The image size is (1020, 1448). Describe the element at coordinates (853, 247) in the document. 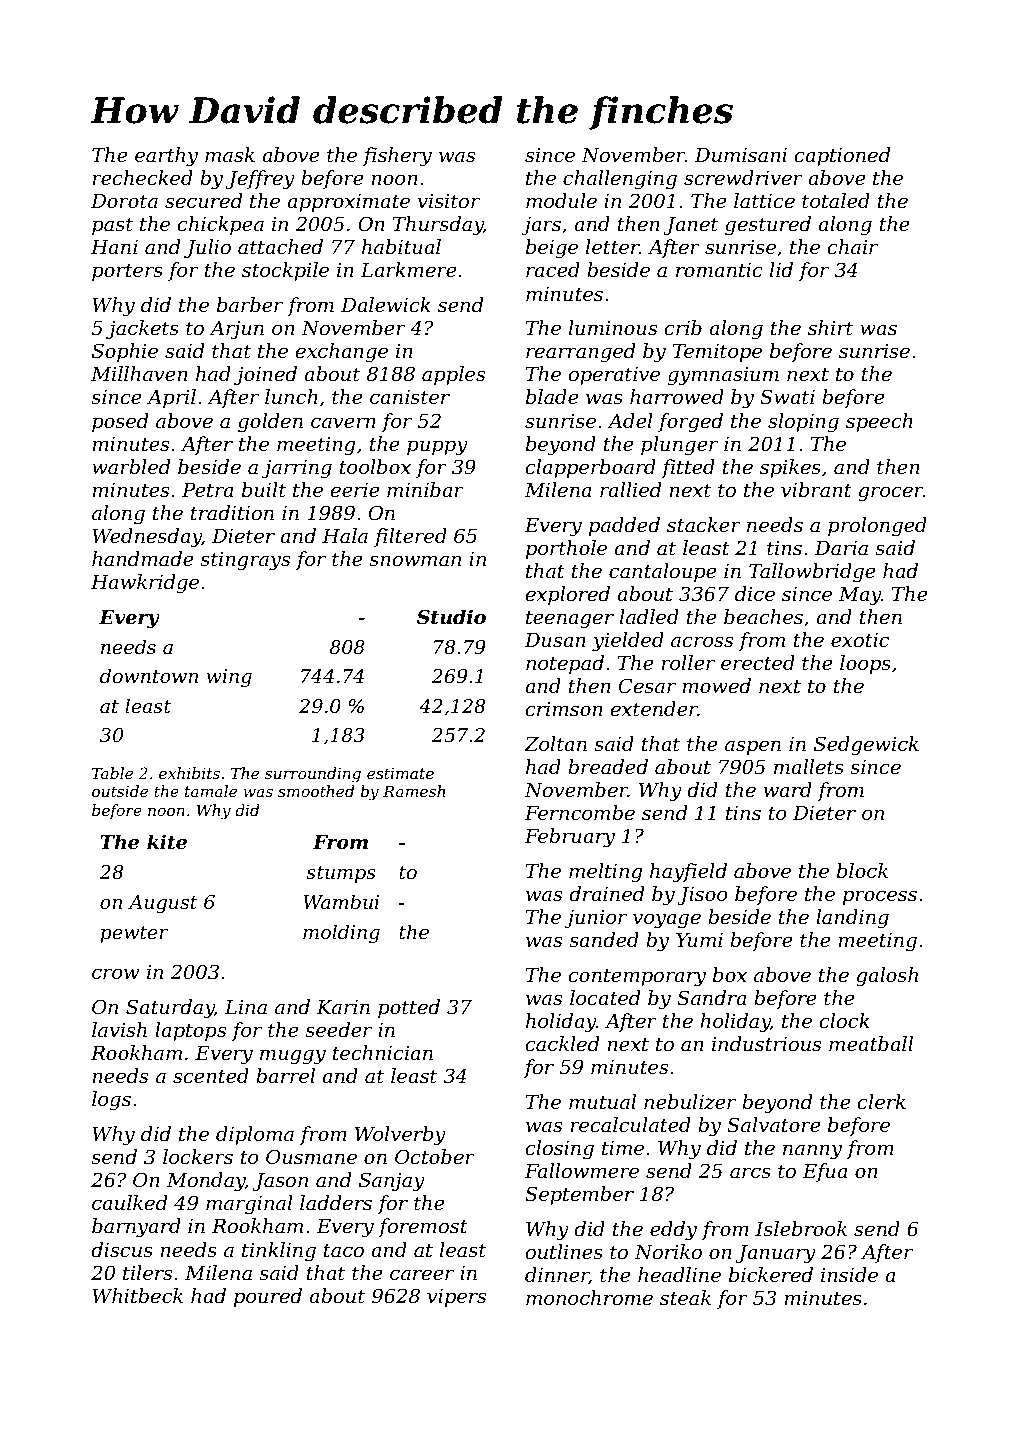

I see `chair` at that location.
